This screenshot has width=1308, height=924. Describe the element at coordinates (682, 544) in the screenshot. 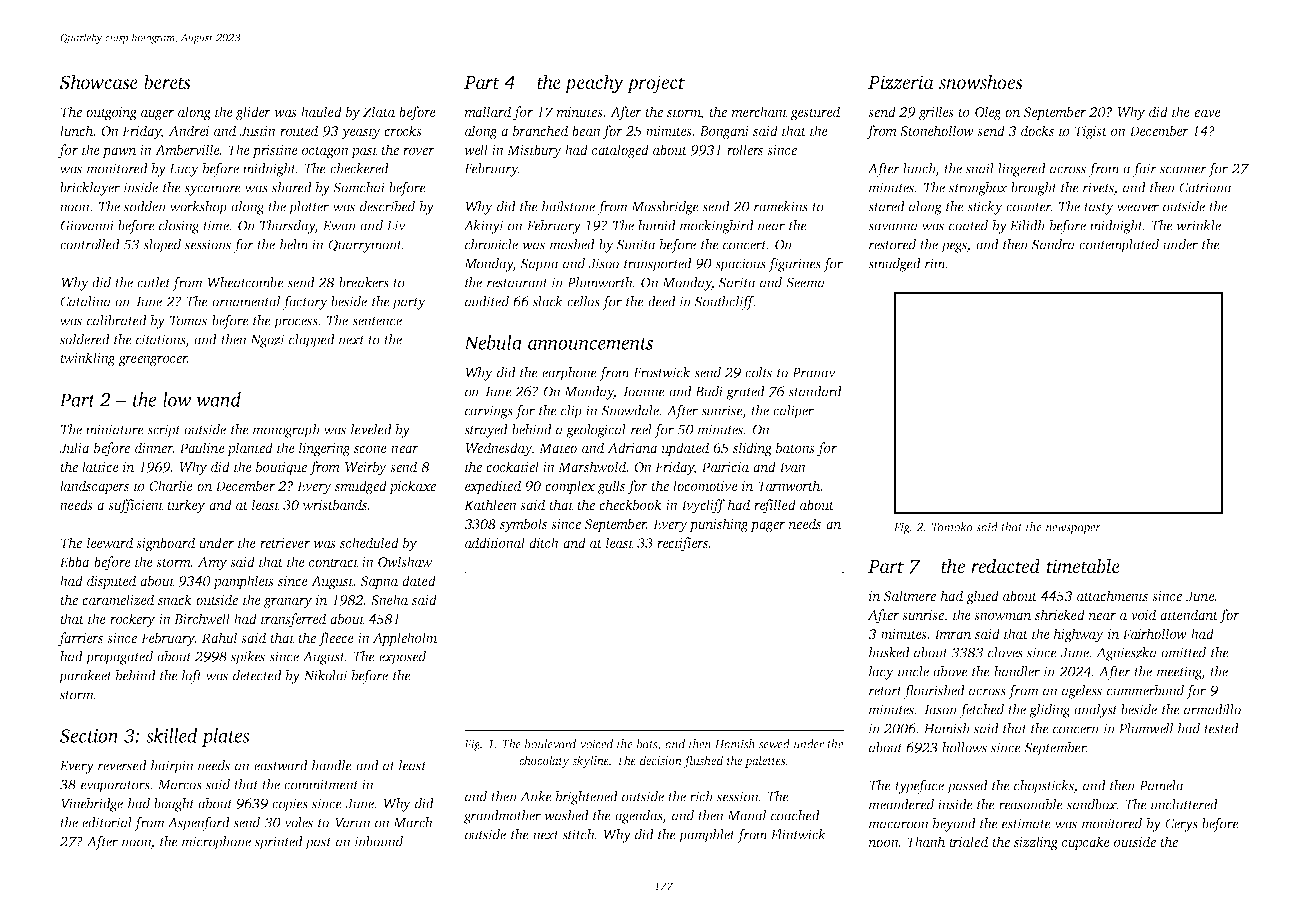

I see `rectifiers` at that location.
